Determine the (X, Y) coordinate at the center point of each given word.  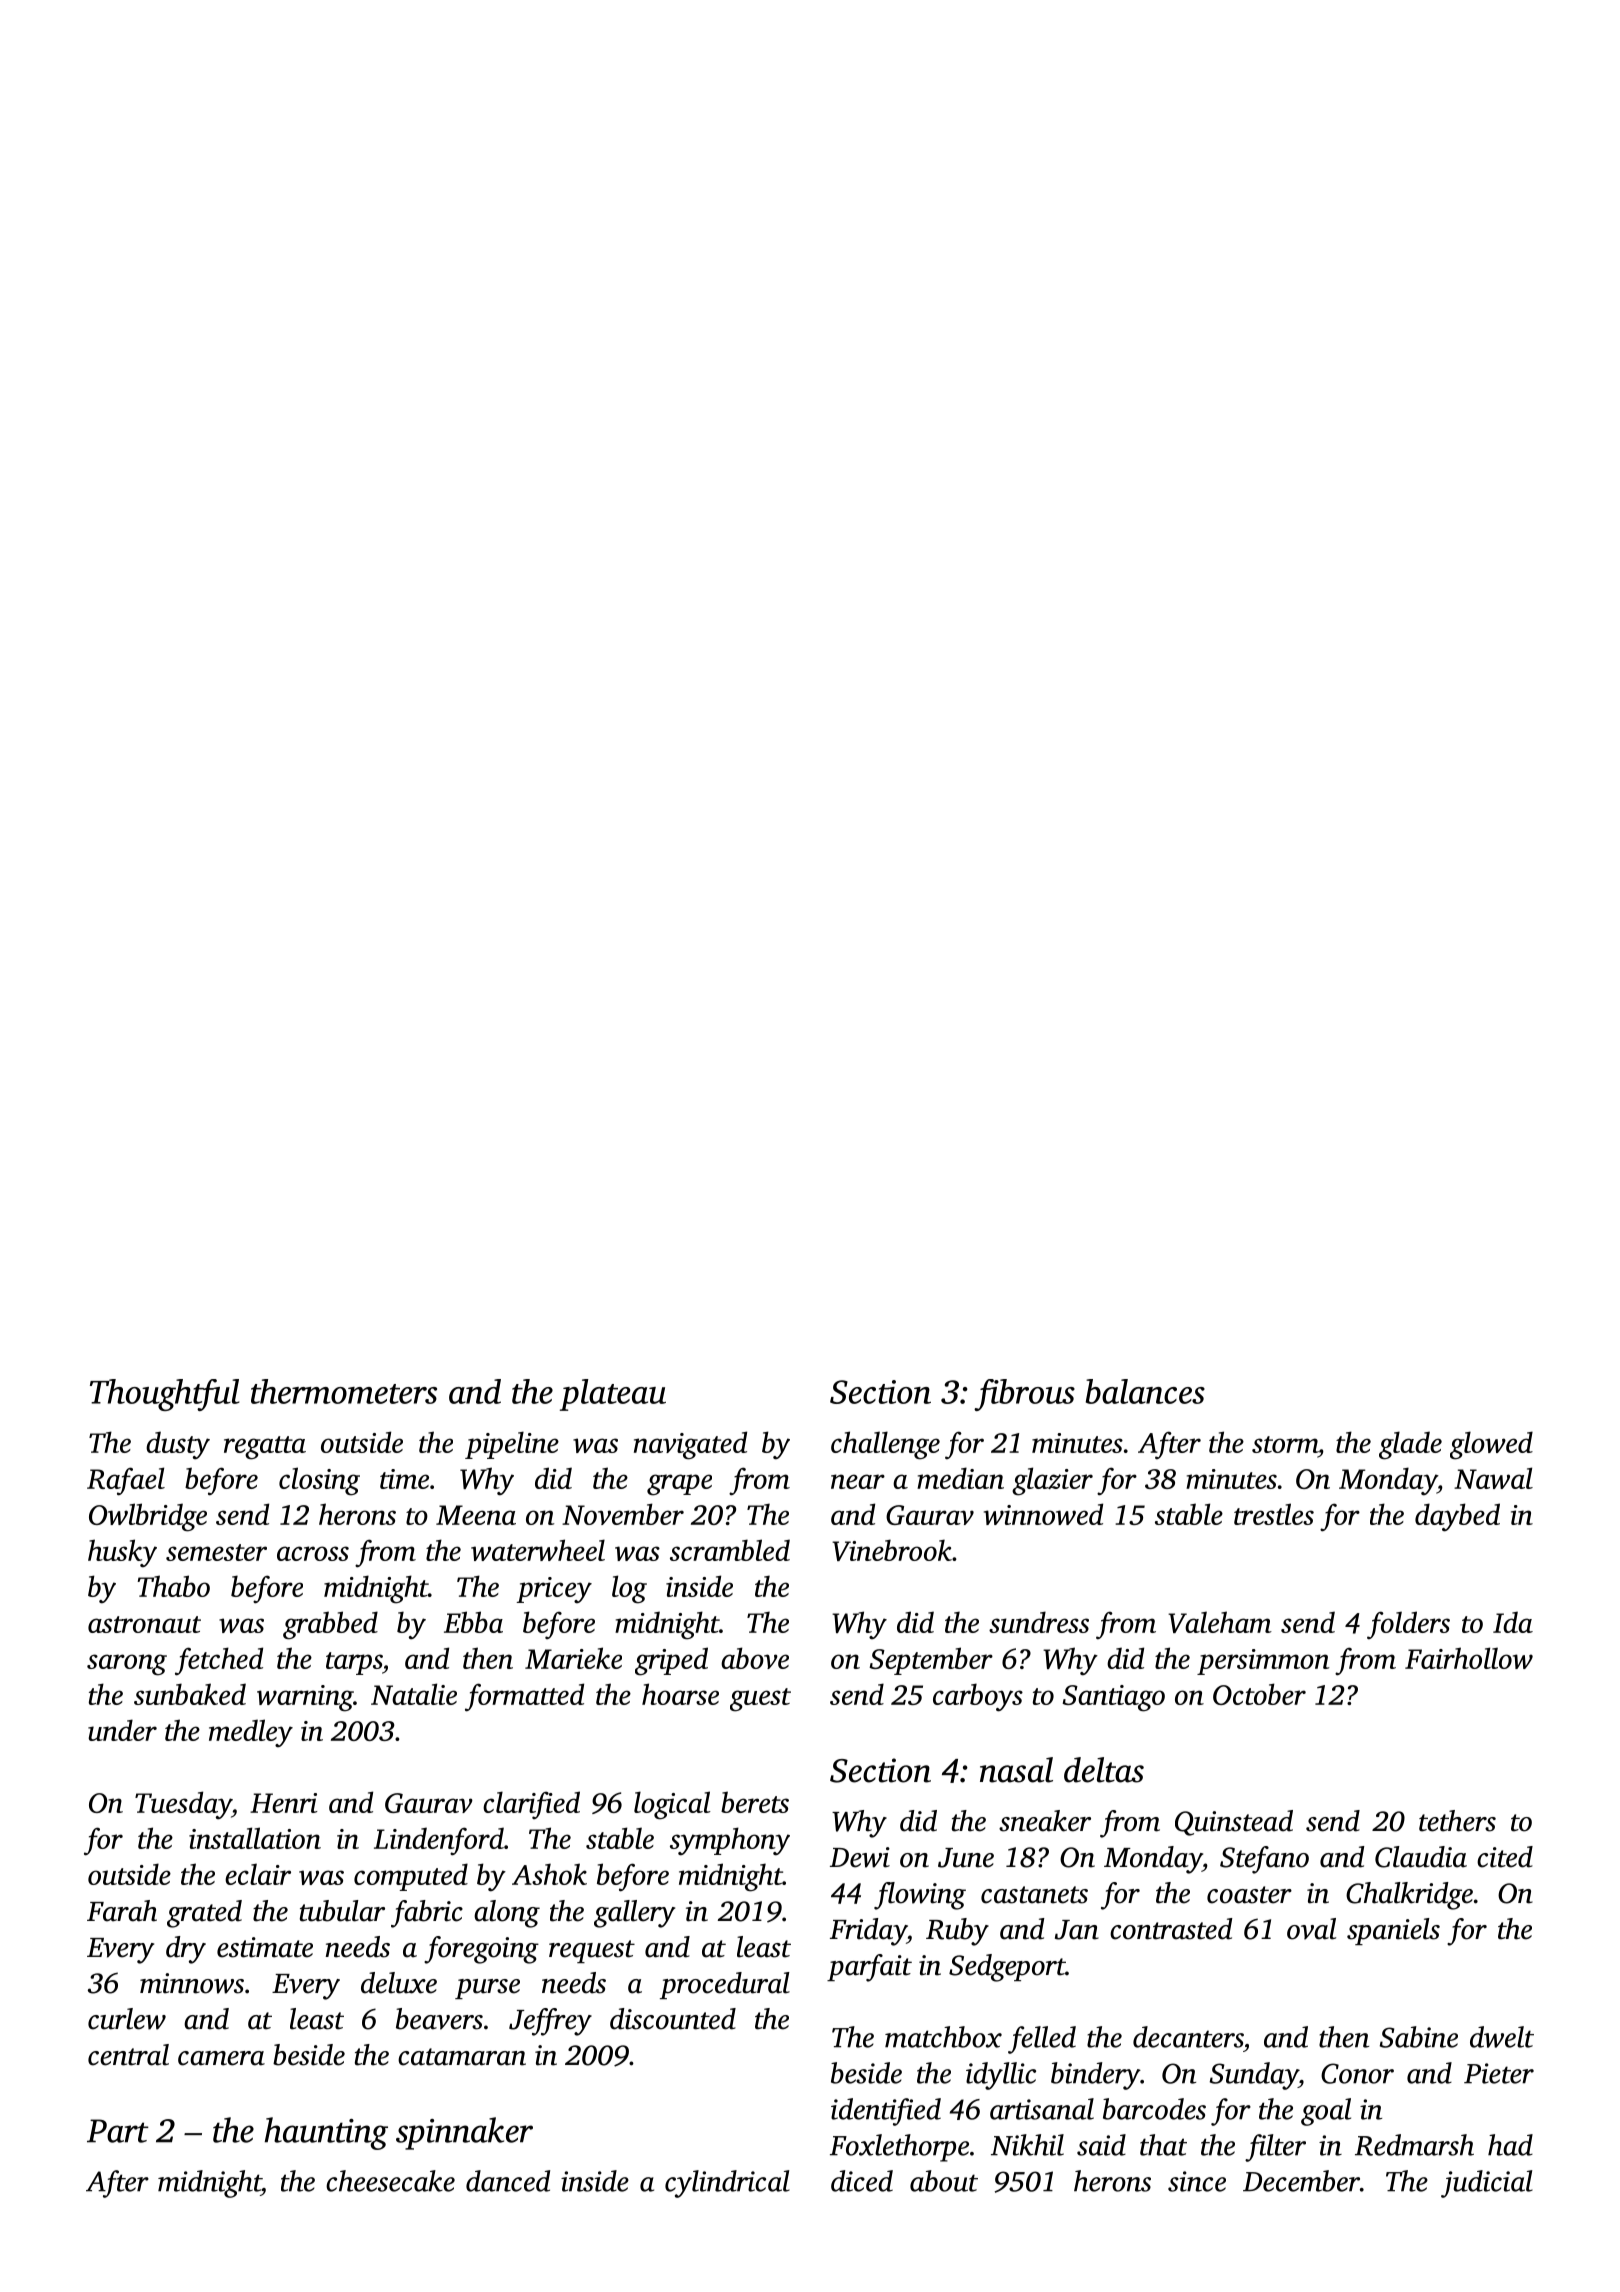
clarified (531, 1805)
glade (1410, 1445)
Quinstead (1234, 1823)
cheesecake (390, 2181)
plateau (613, 1395)
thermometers (344, 1391)
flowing (920, 1896)
